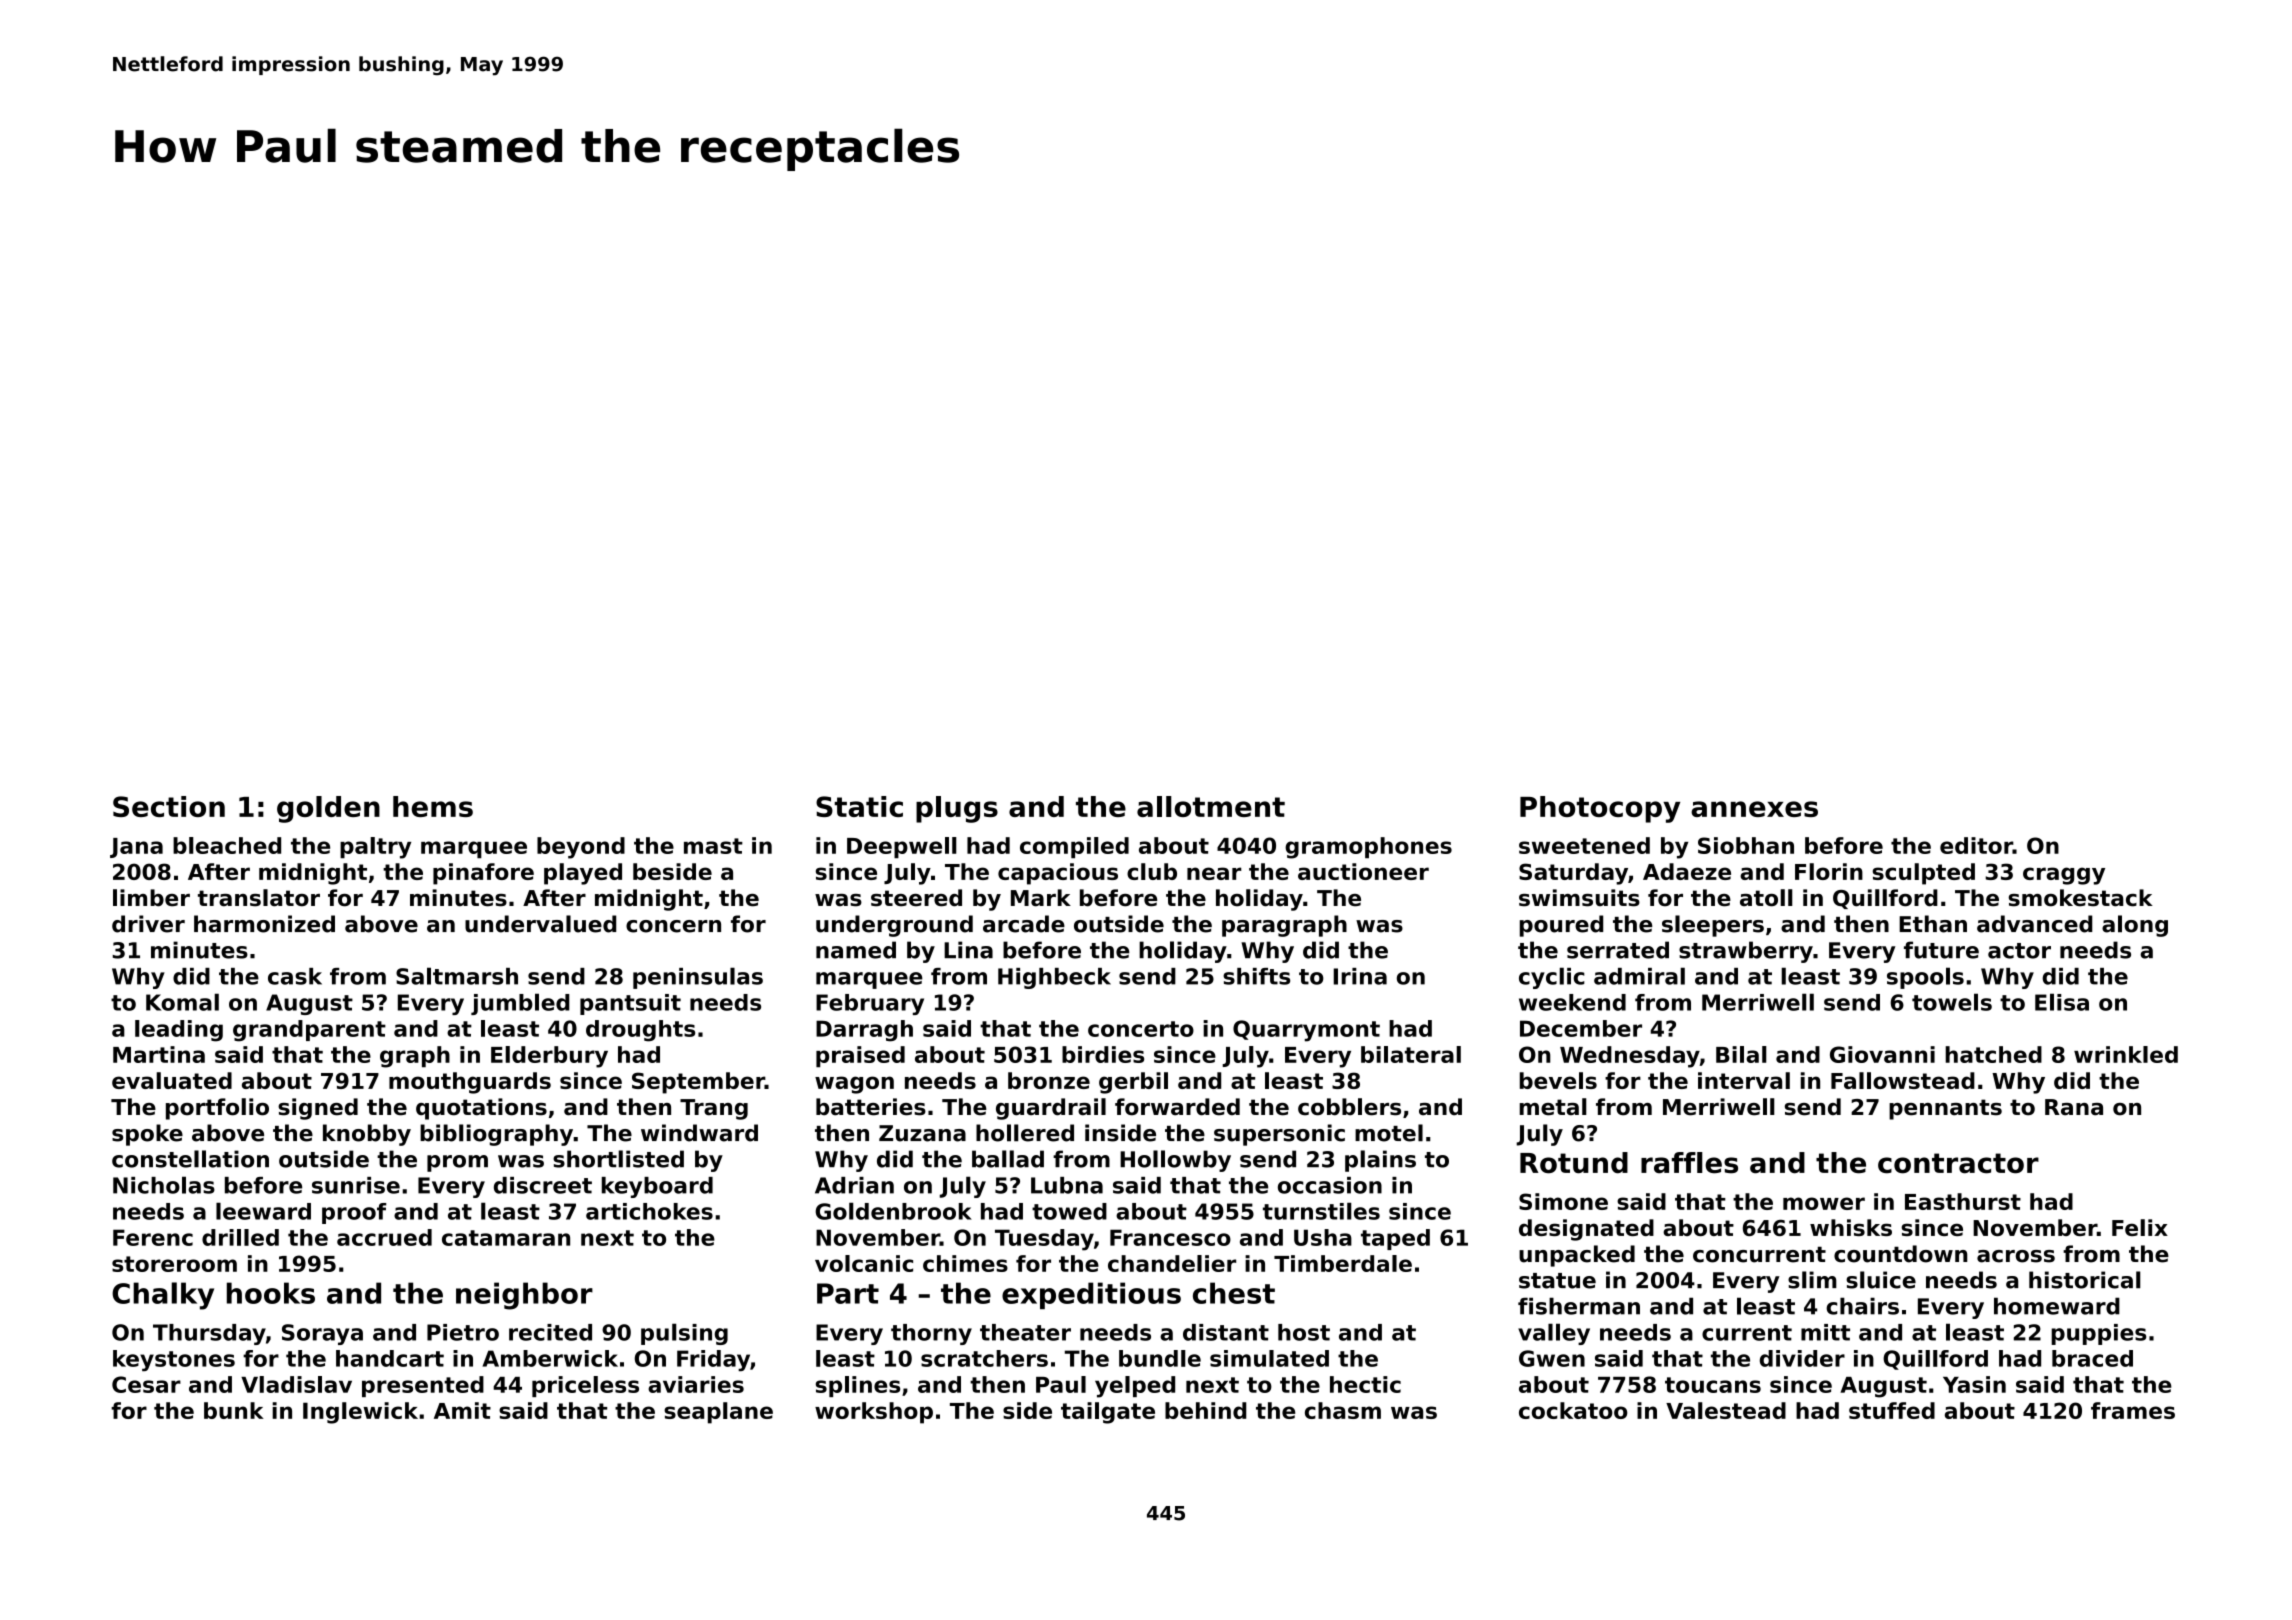 Image resolution: width=2292 pixels, height=1620 pixels. What do you see at coordinates (234, 1410) in the document?
I see `bunk` at bounding box center [234, 1410].
